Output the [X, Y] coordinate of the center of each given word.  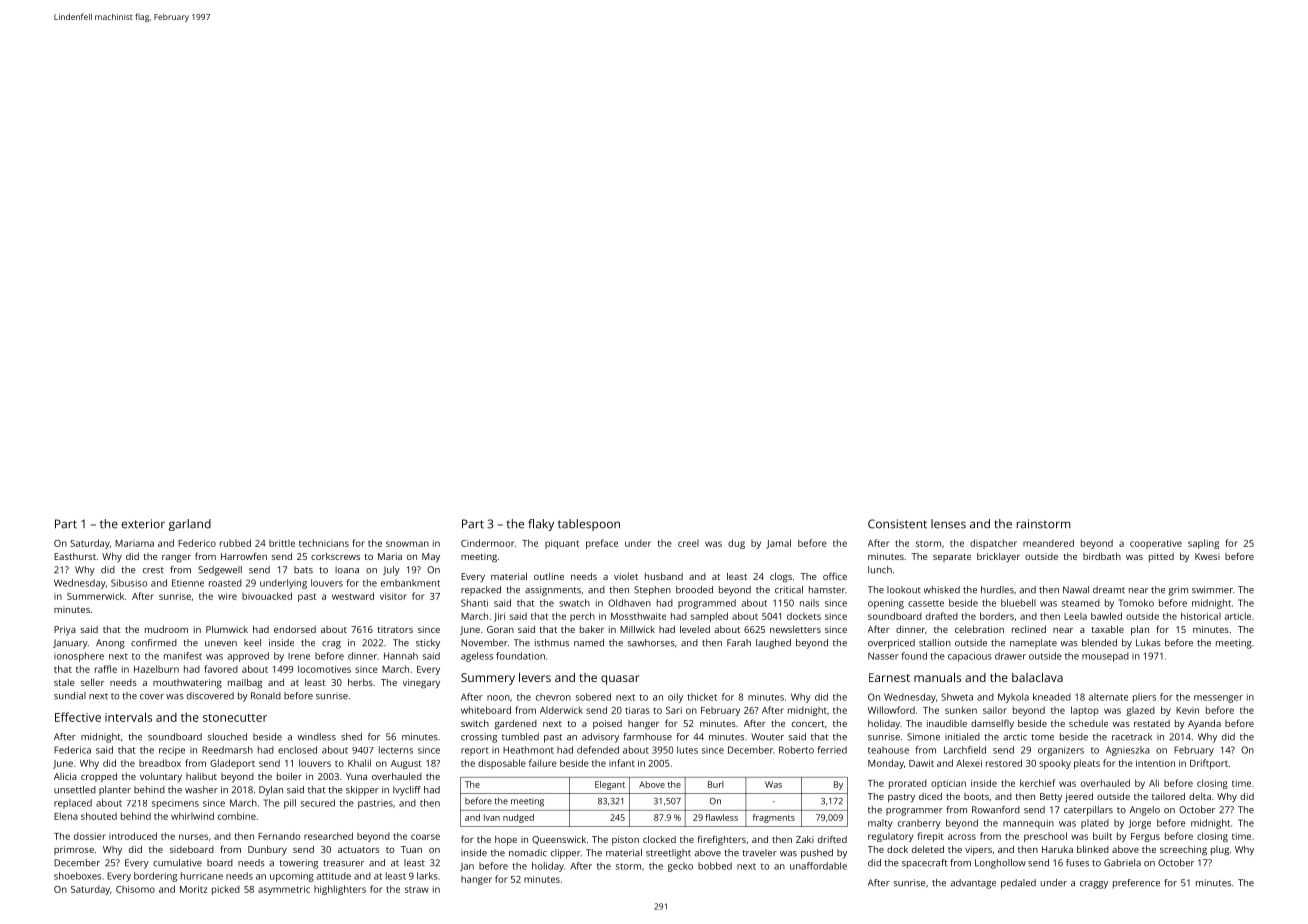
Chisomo [135, 889]
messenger [1218, 699]
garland [189, 525]
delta [1200, 796]
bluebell [1018, 603]
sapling [1203, 544]
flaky [541, 525]
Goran [500, 629]
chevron [553, 697]
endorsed [295, 629]
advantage [973, 884]
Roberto [796, 750]
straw [417, 890]
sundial [70, 696]
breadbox [160, 763]
